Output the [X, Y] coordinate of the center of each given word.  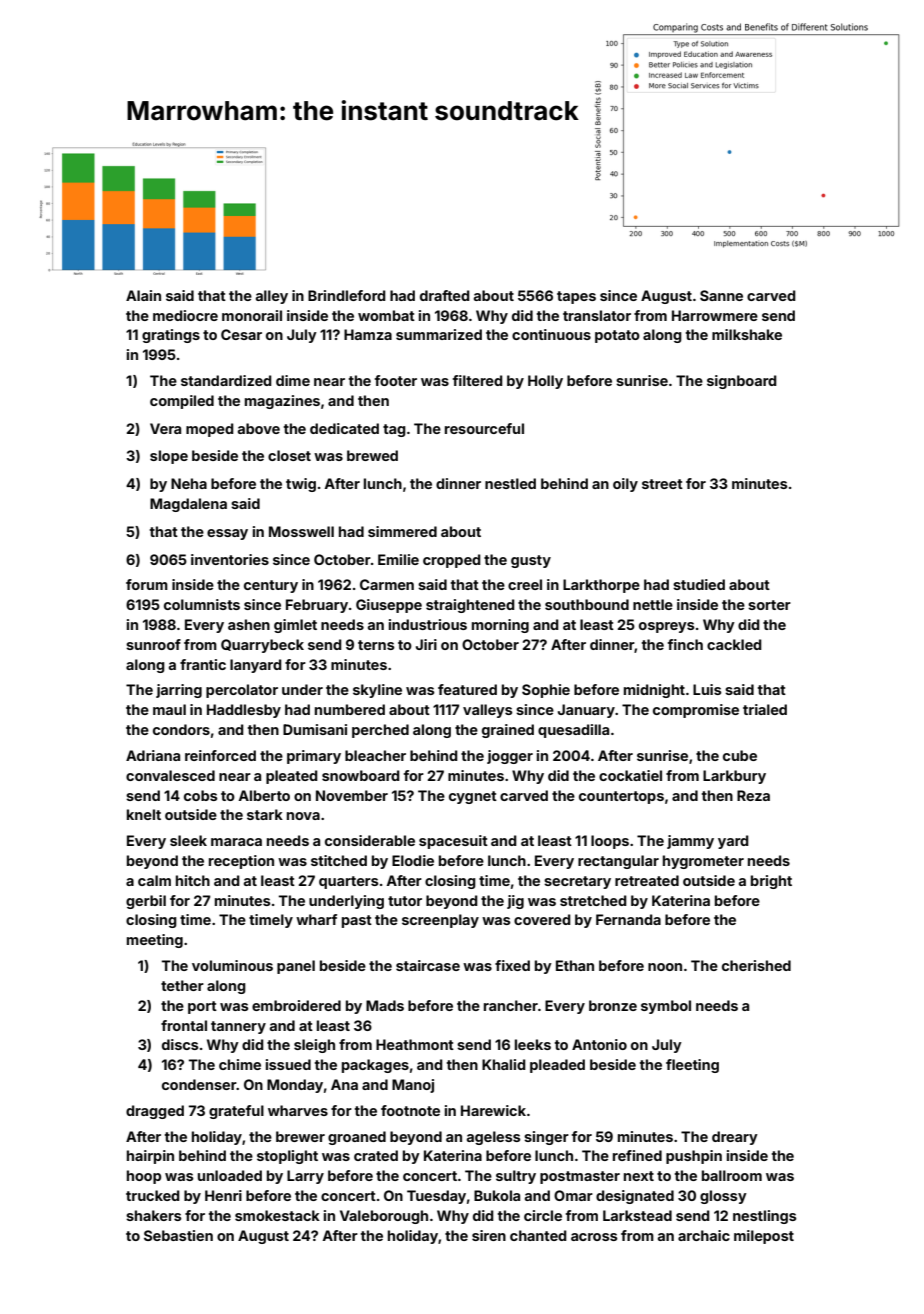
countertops [621, 797]
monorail [252, 315]
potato [617, 336]
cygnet [473, 797]
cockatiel [630, 775]
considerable [370, 840]
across [594, 1237]
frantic [203, 664]
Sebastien [178, 1235]
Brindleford [347, 295]
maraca [236, 842]
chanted [538, 1235]
